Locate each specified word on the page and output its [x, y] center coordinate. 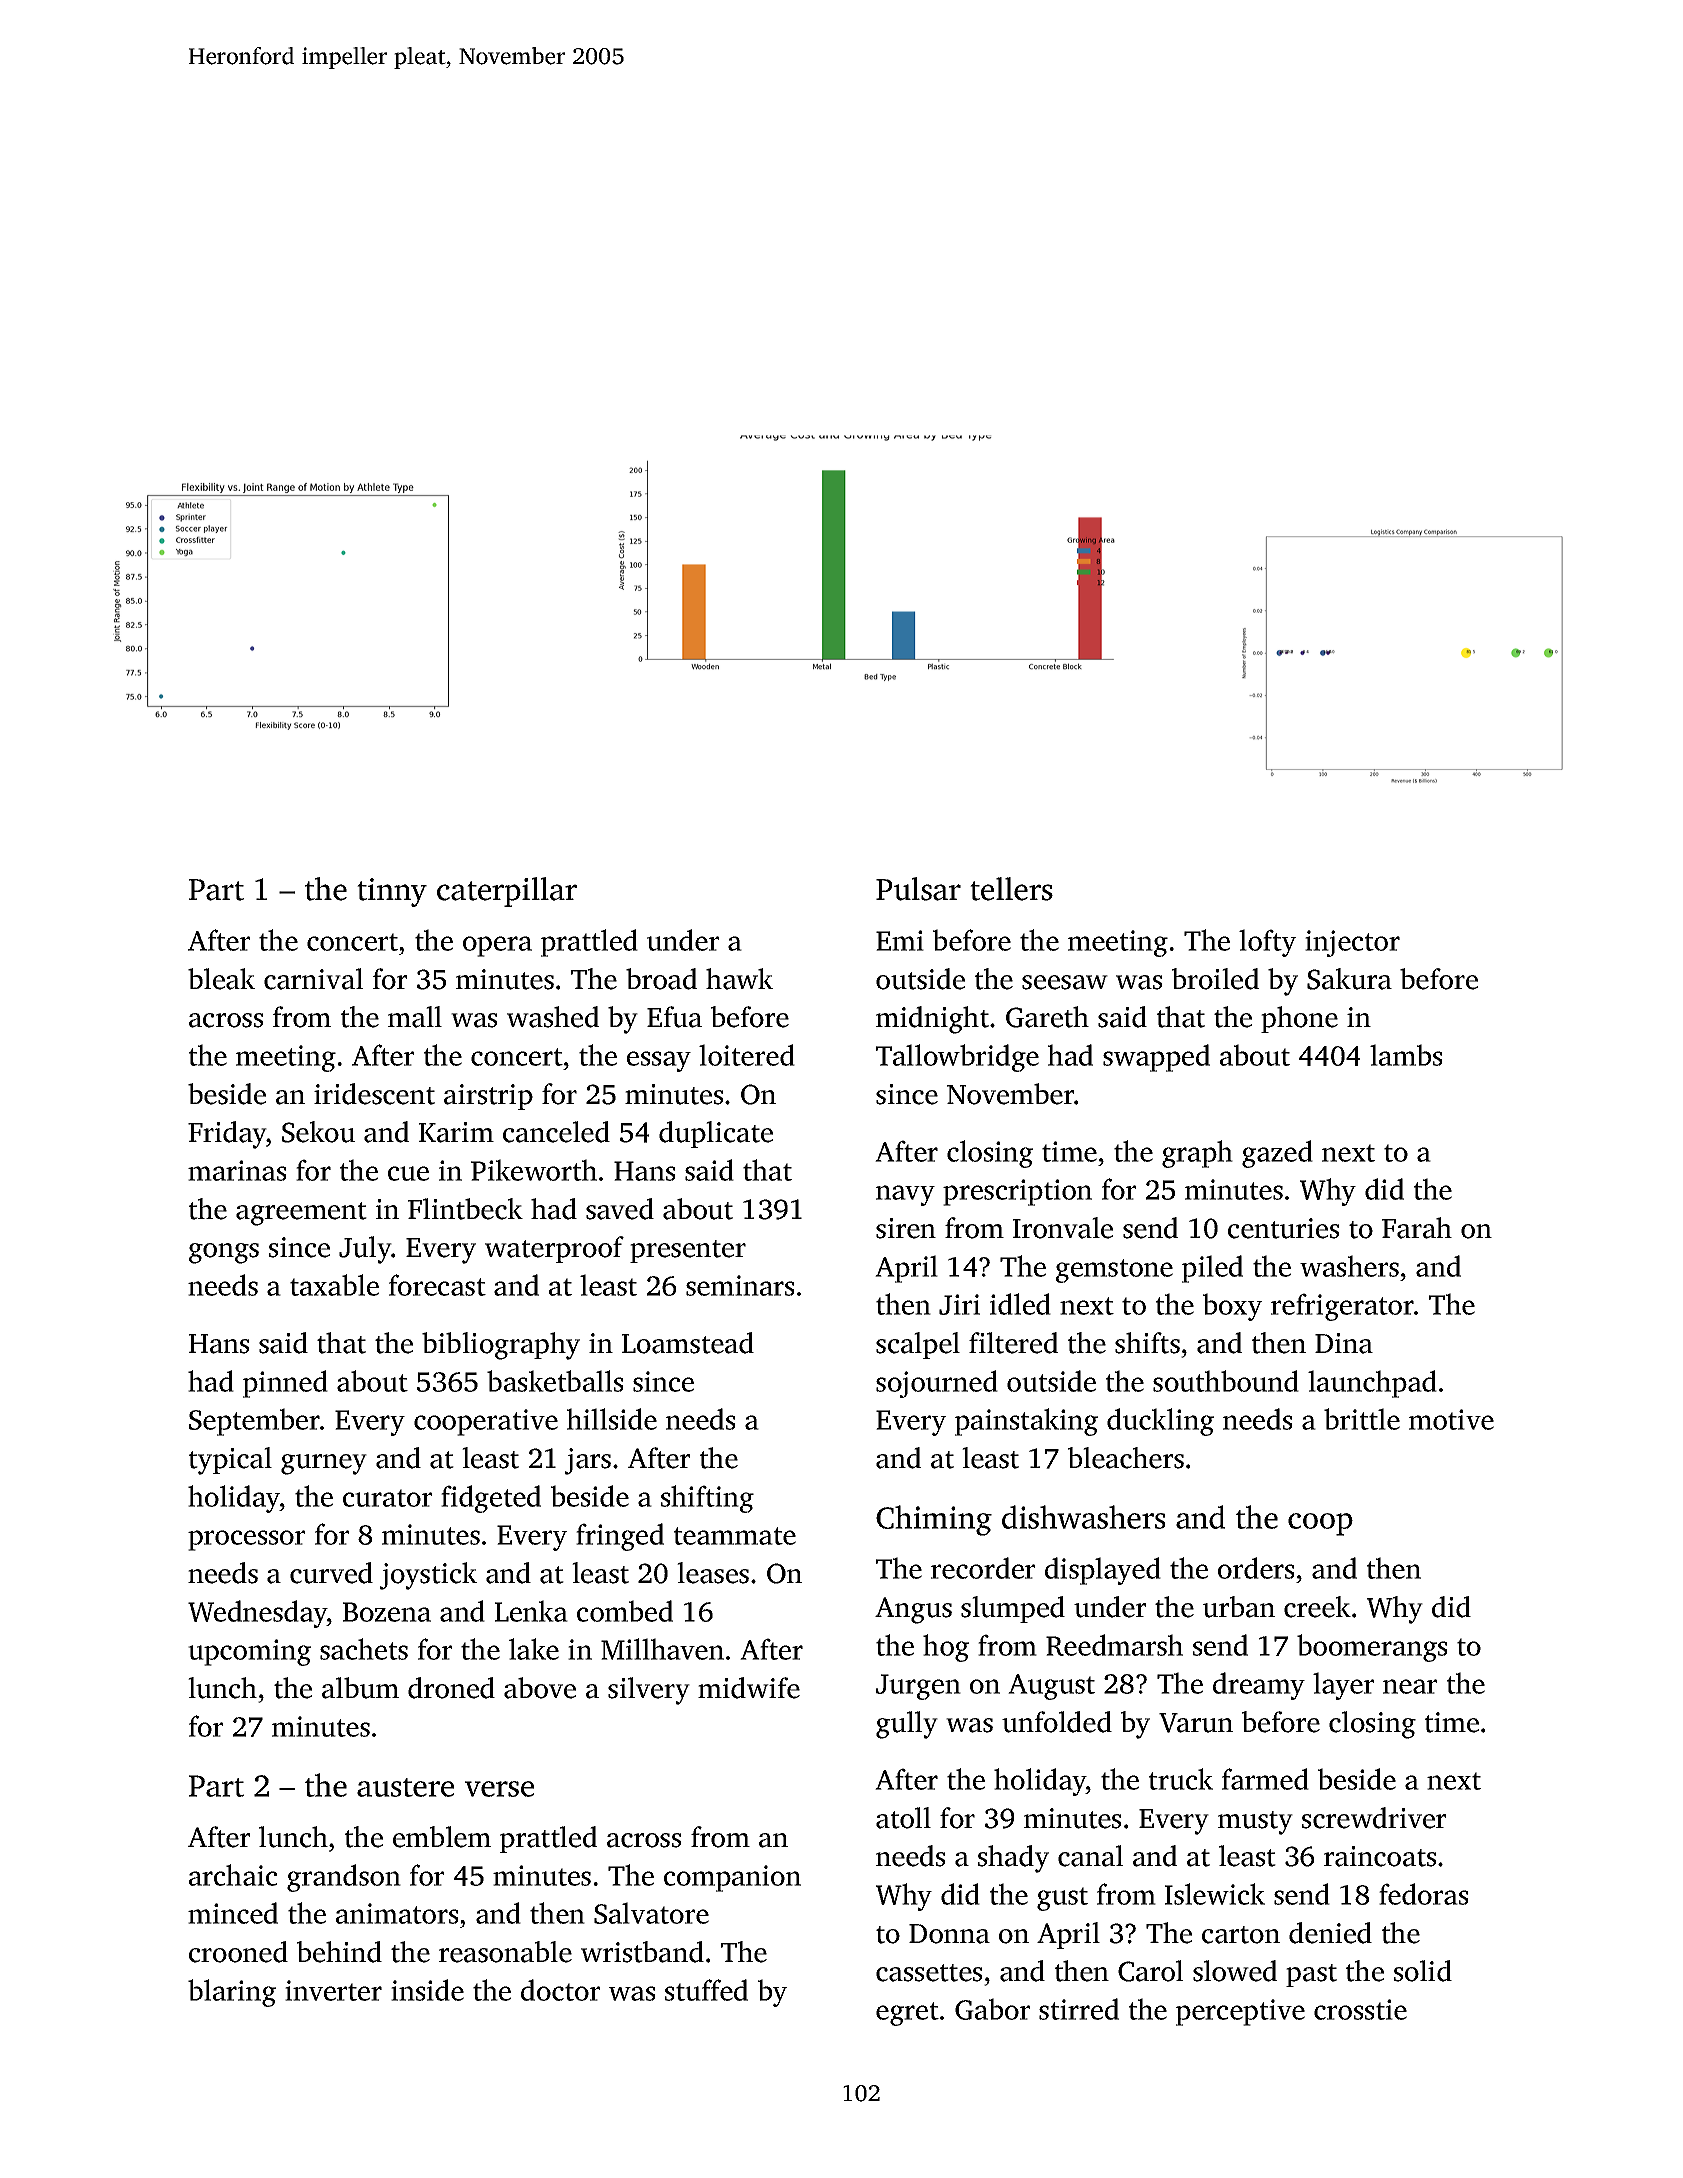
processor [246, 1540]
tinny [392, 892]
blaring [232, 1993]
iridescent [374, 1094]
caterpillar [507, 892]
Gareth [1047, 1017]
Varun [1196, 1723]
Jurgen [918, 1687]
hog [946, 1648]
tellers [1011, 889]
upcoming [249, 1652]
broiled [1215, 979]
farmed [1265, 1779]
